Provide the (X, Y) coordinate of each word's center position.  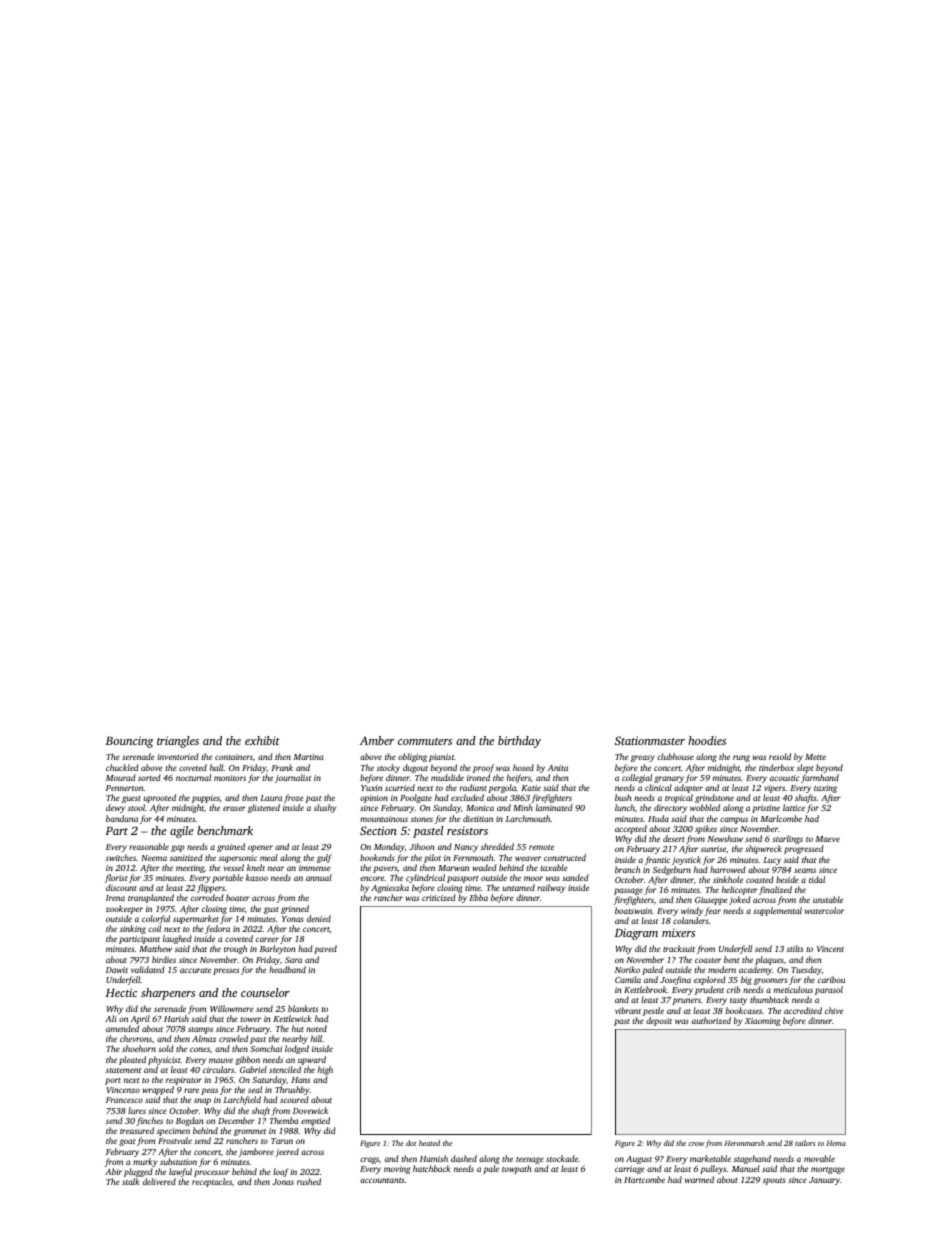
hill (316, 1038)
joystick (686, 860)
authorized (711, 1020)
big (746, 980)
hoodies (707, 740)
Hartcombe (644, 1179)
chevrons (136, 1038)
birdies (164, 959)
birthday (519, 742)
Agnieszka (390, 888)
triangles (178, 742)
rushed (309, 1181)
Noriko (627, 969)
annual (319, 877)
